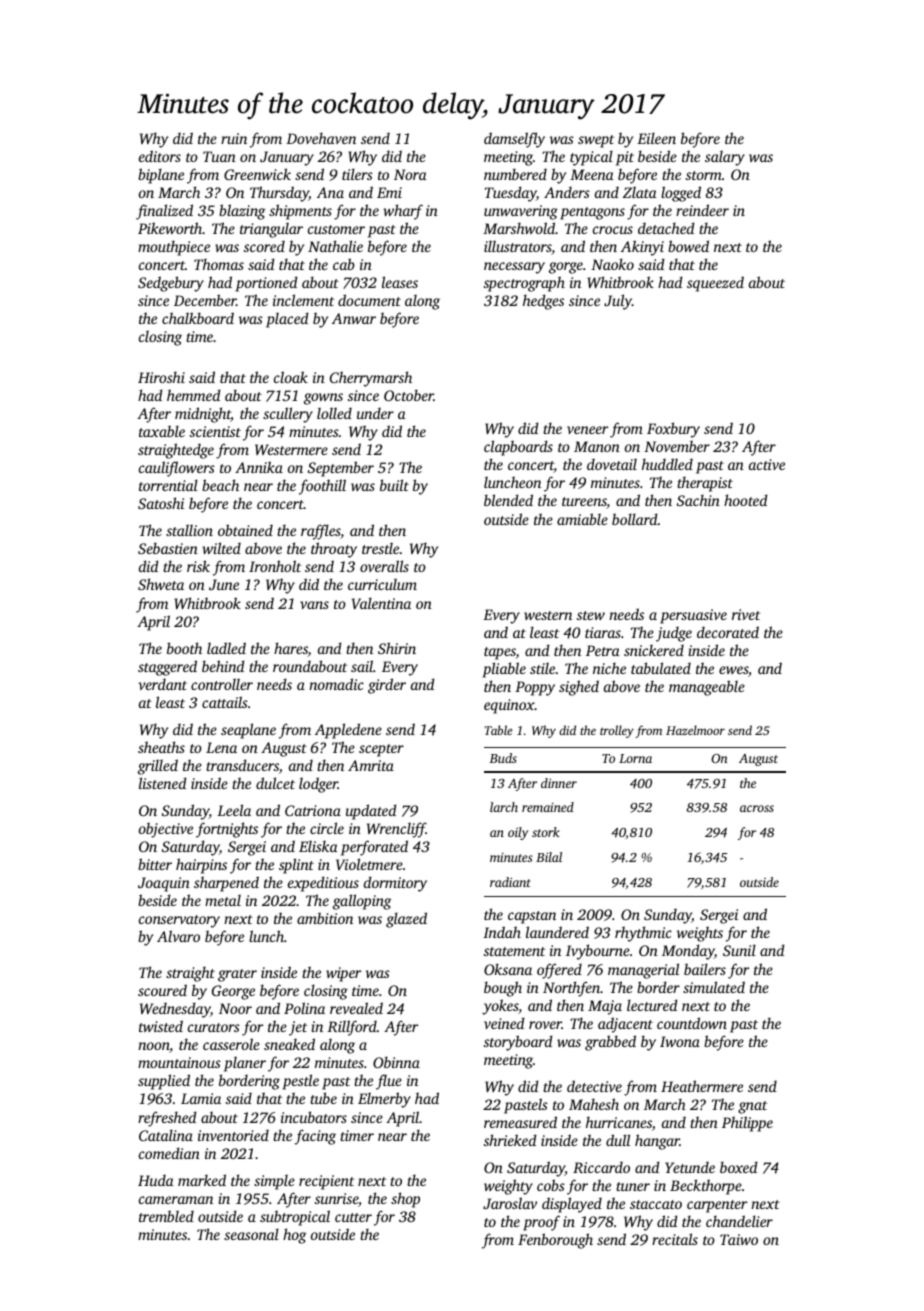 This screenshot has width=924, height=1311. I want to click on hooted, so click(746, 500).
